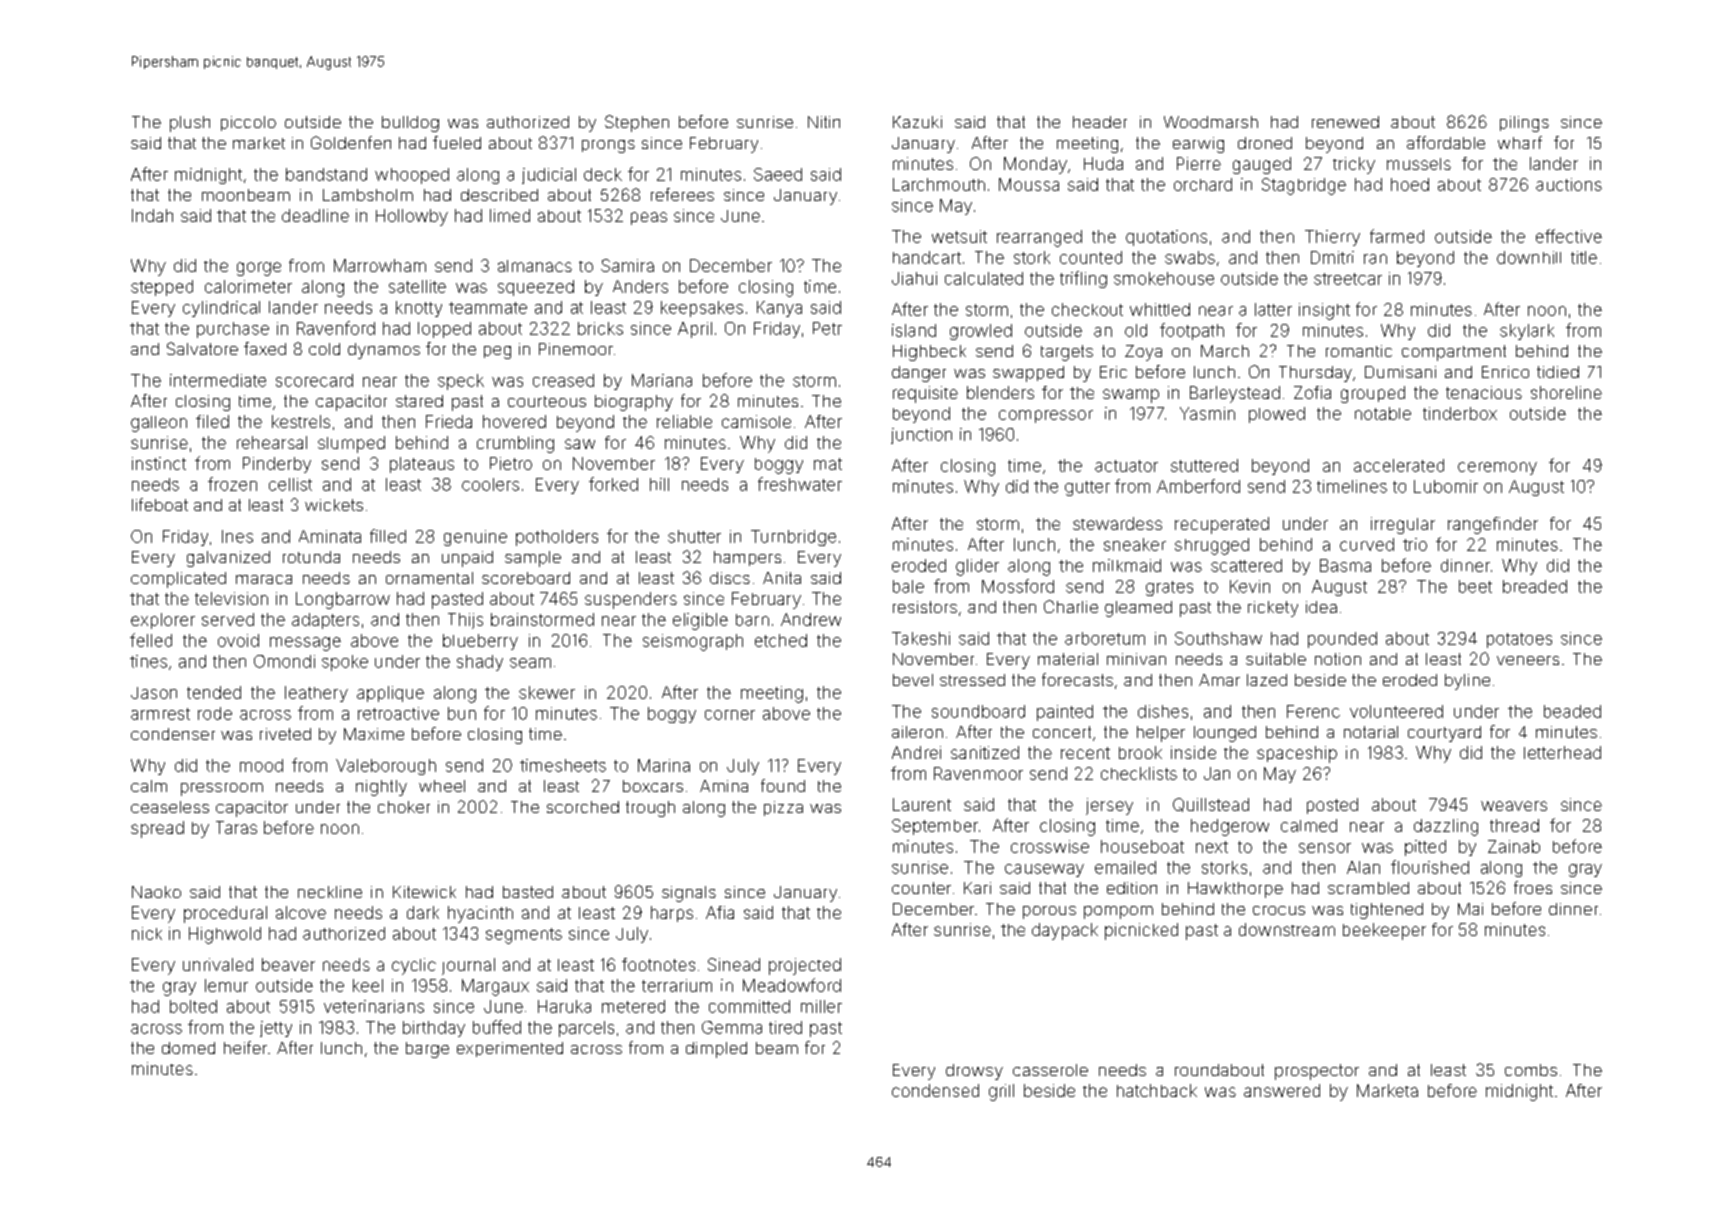  Describe the element at coordinates (1359, 351) in the image. I see `romantic` at that location.
